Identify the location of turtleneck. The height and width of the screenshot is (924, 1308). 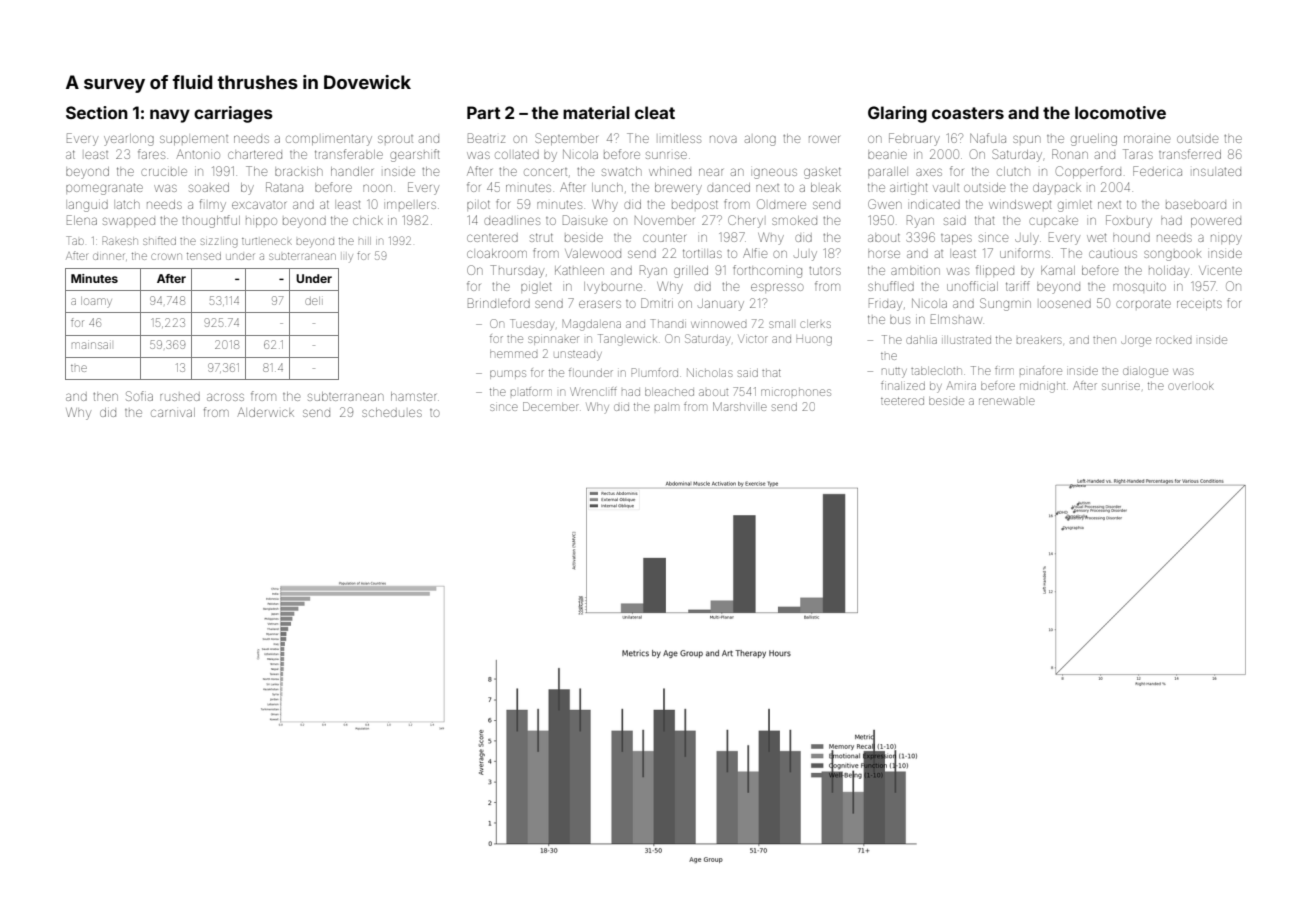
(267, 241).
